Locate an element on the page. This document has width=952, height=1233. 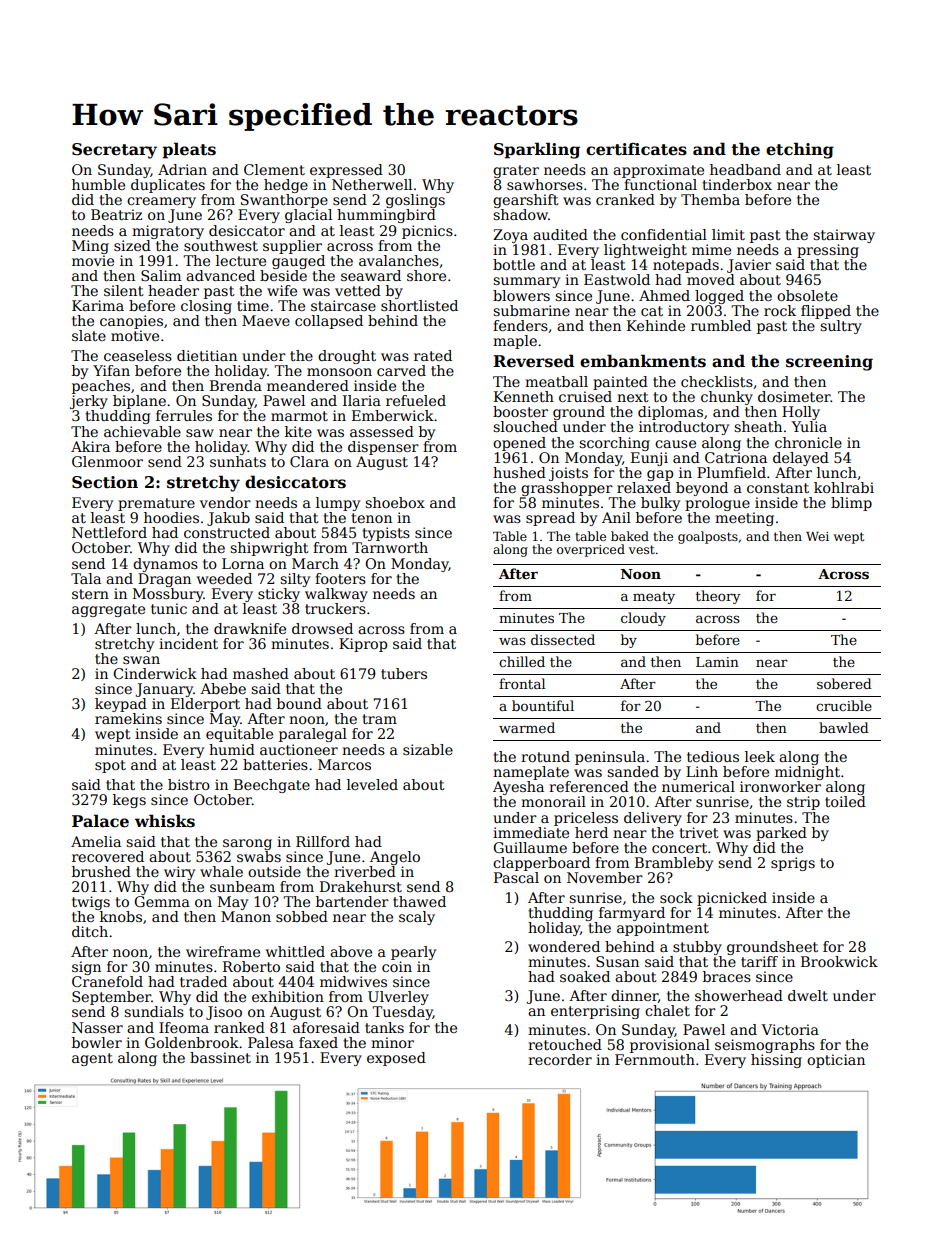
sizable is located at coordinates (428, 749).
